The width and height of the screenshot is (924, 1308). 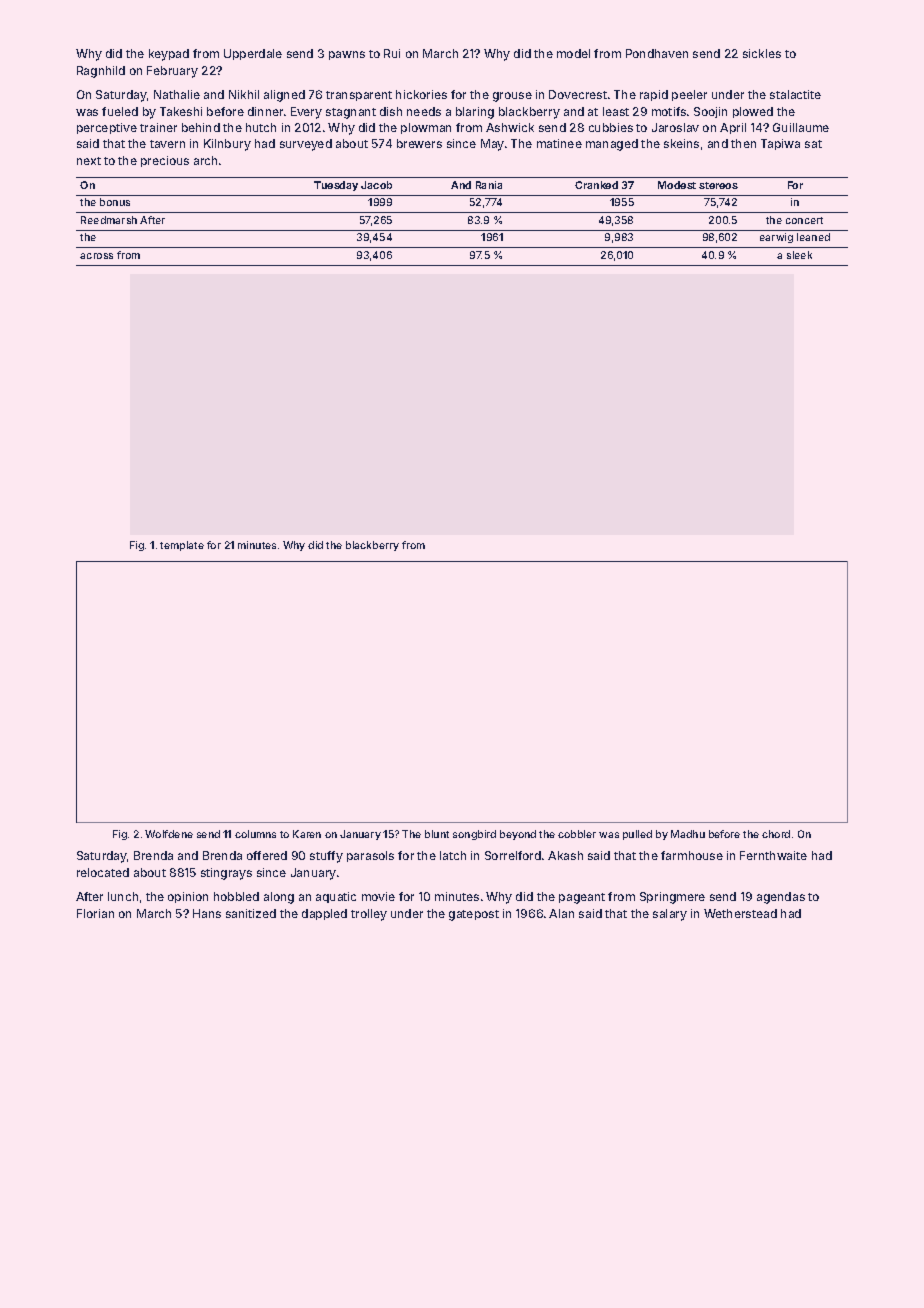 What do you see at coordinates (115, 202) in the screenshot?
I see `bonus` at bounding box center [115, 202].
